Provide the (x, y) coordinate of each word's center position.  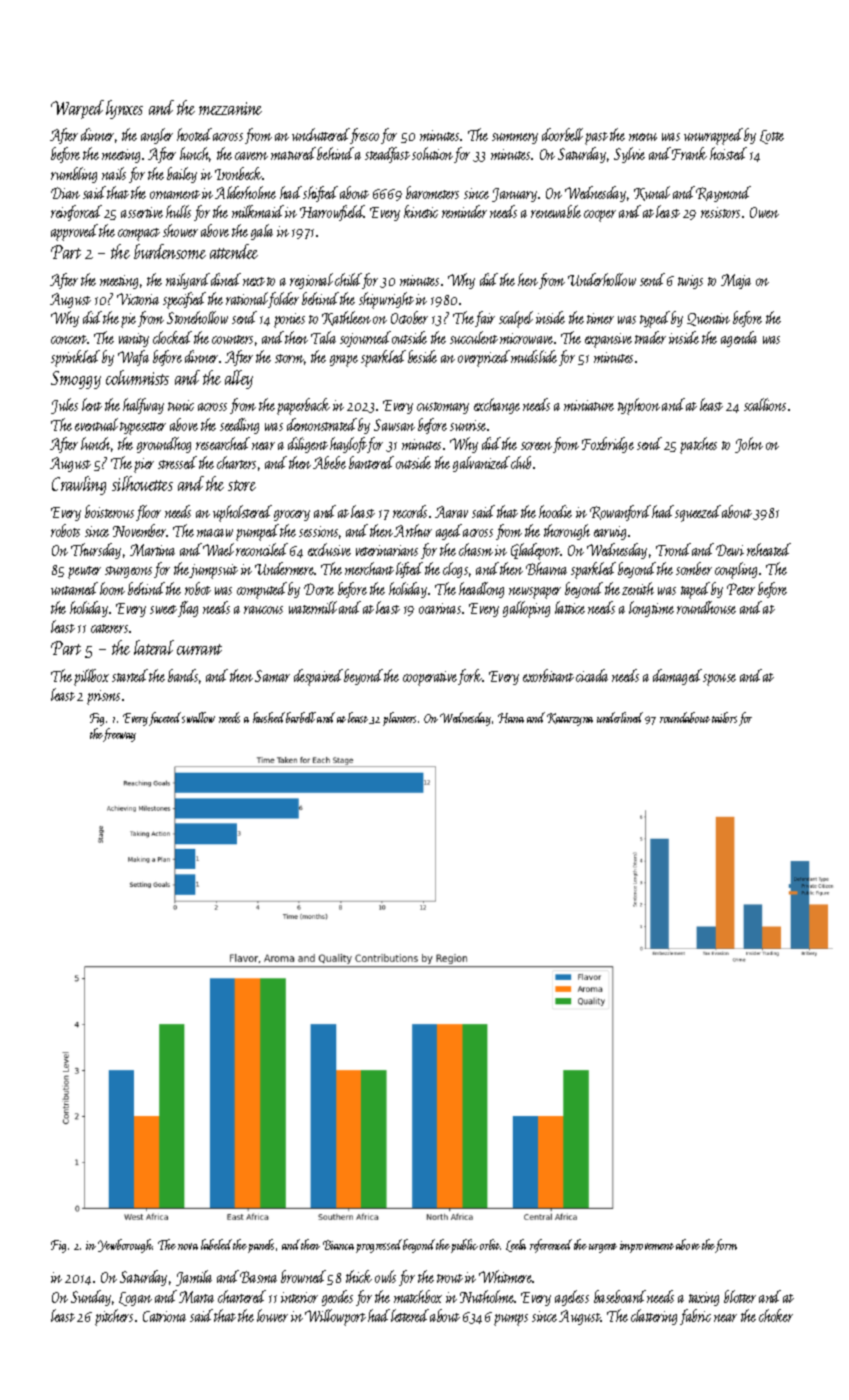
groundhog (164, 445)
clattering (654, 1317)
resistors (720, 212)
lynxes (124, 109)
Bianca (338, 1245)
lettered (410, 1315)
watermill (313, 607)
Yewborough (125, 1246)
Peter (741, 589)
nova (188, 1246)
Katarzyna (570, 719)
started (130, 675)
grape (344, 361)
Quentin (708, 319)
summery (515, 138)
